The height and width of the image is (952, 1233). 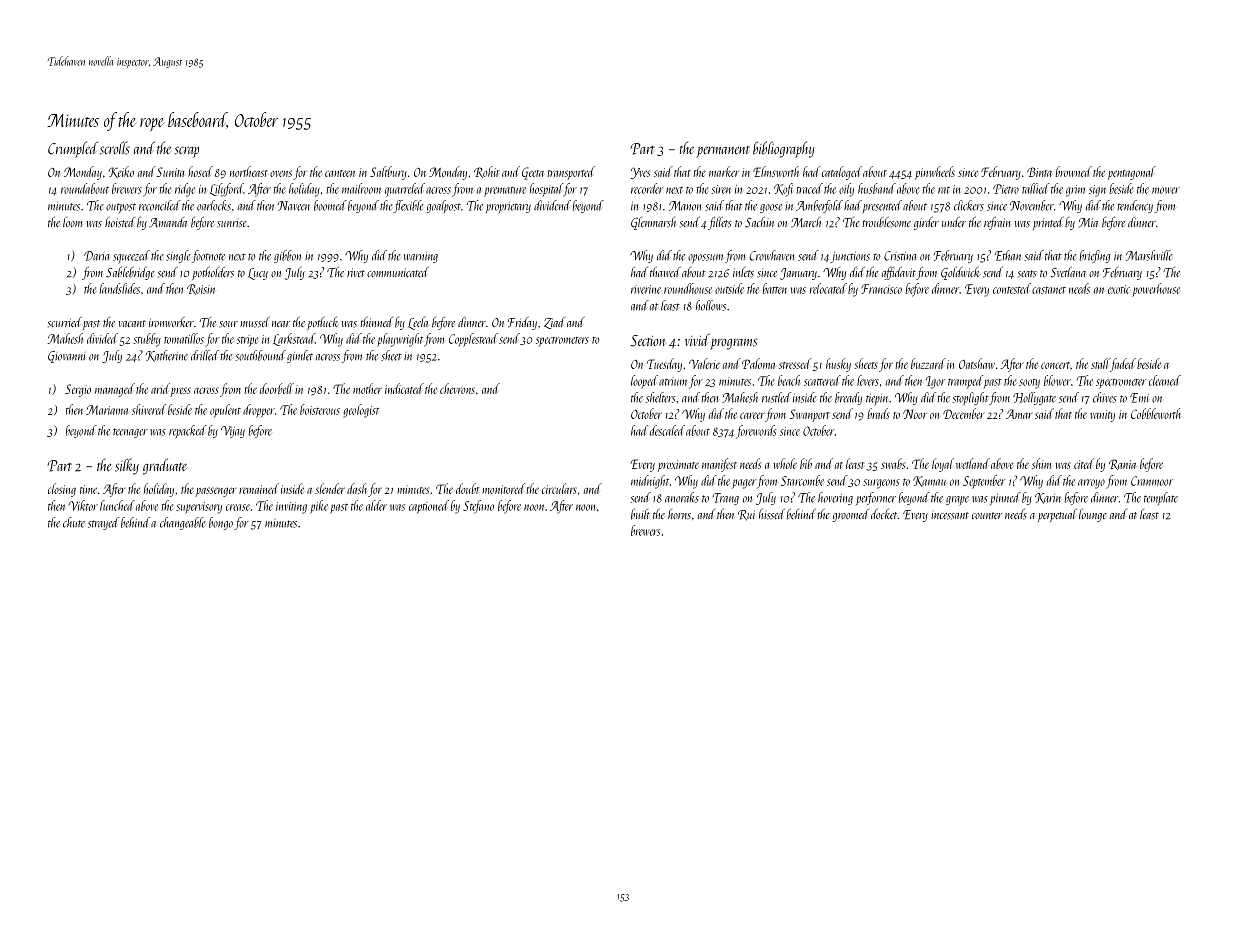 I want to click on Friday, so click(x=522, y=323).
